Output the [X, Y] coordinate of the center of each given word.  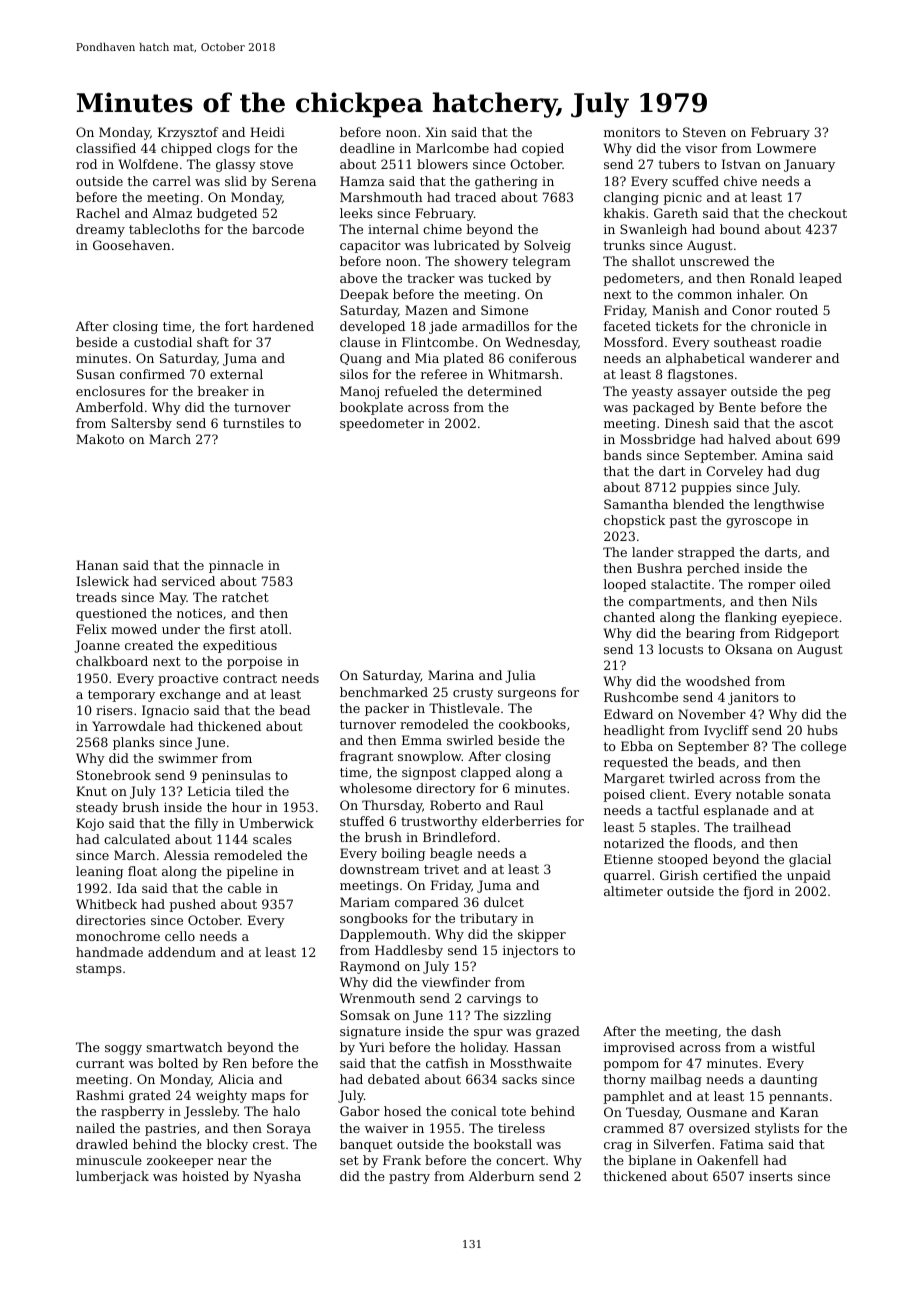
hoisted [205, 1176]
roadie [801, 342]
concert [520, 1160]
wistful [793, 1047]
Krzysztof [188, 133]
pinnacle [236, 566]
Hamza [362, 181]
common [705, 295]
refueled [411, 391]
